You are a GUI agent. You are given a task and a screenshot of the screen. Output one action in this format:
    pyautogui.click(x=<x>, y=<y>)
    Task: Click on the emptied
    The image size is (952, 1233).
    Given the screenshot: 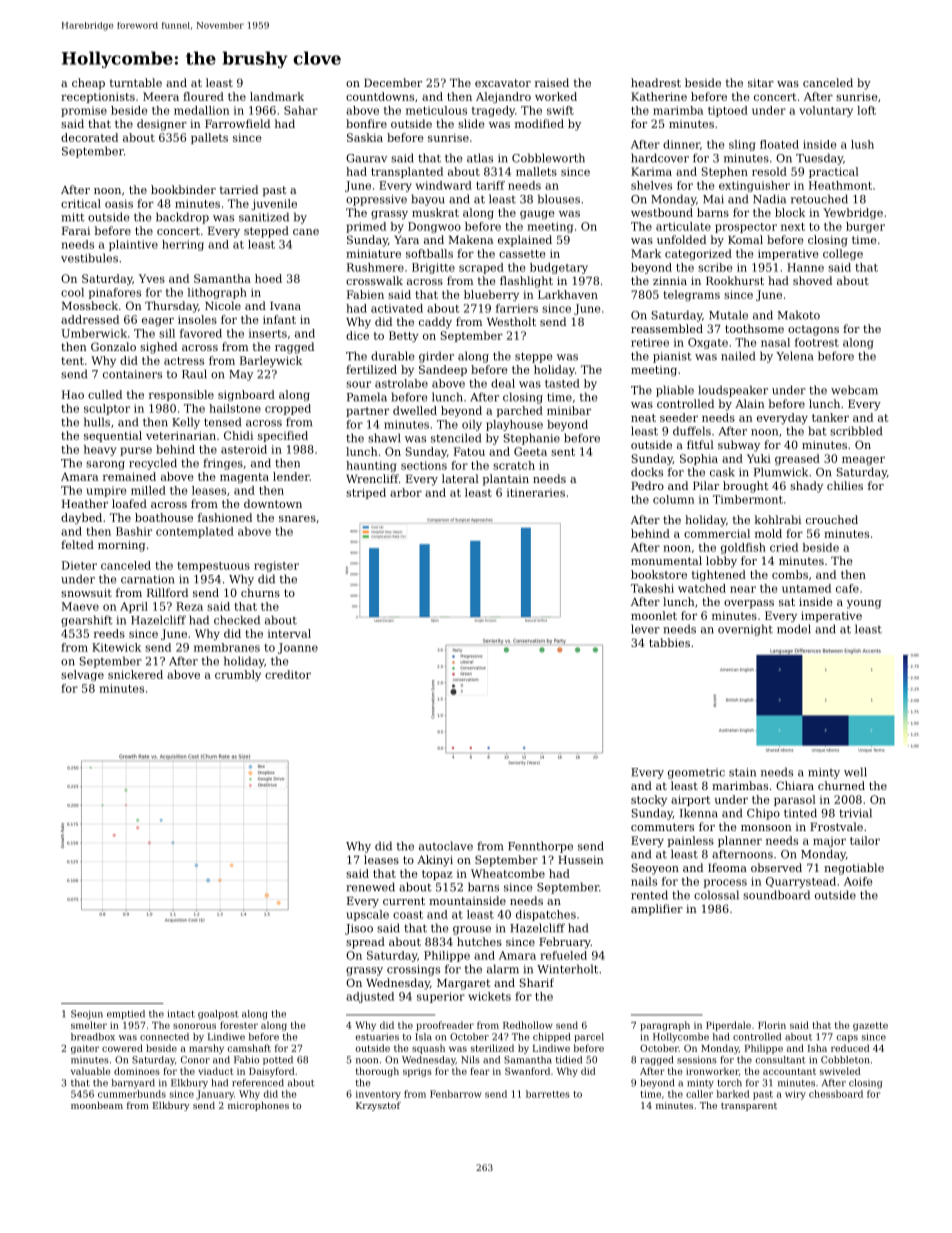 What is the action you would take?
    pyautogui.click(x=126, y=1014)
